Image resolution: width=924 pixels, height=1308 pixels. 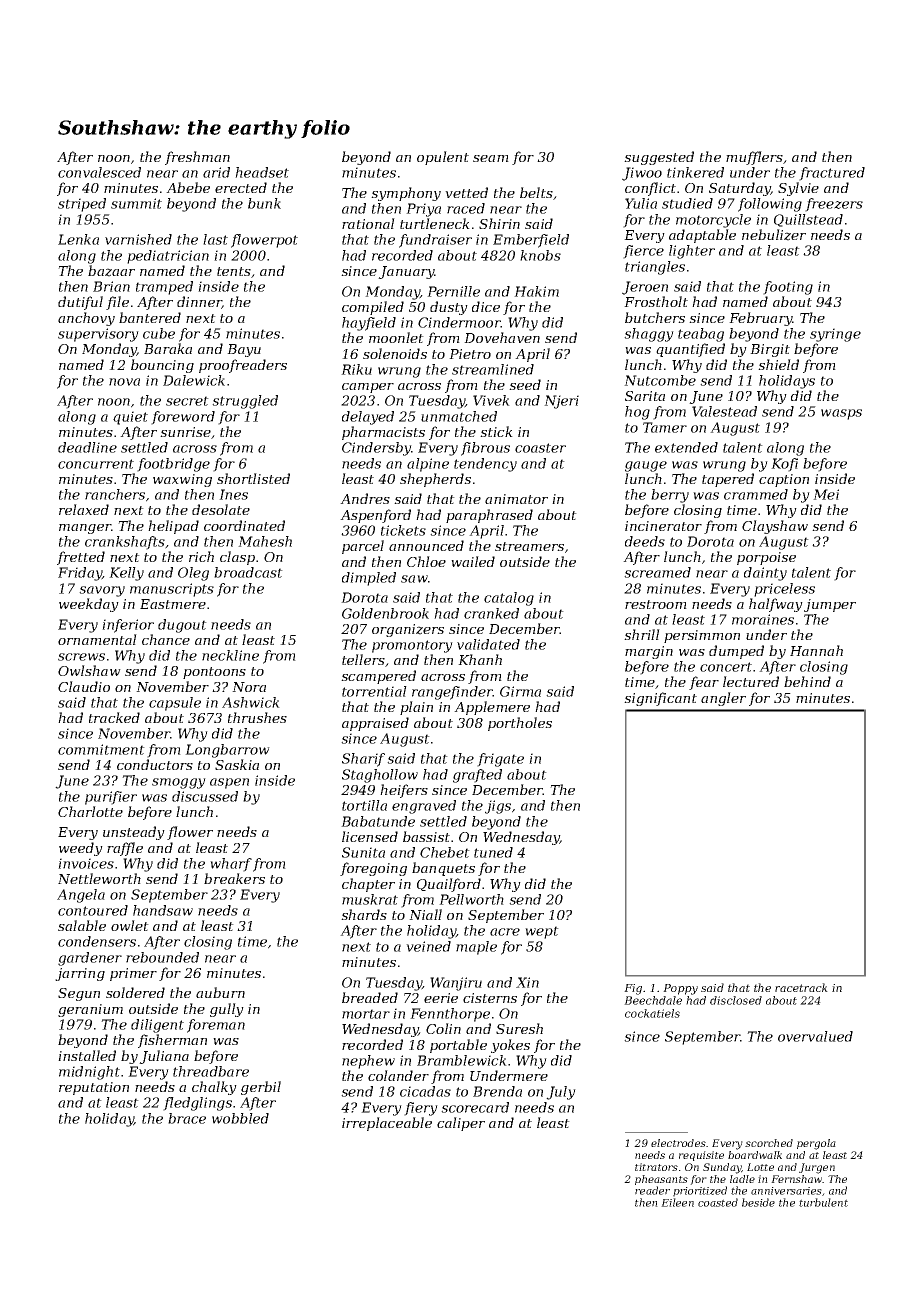 I want to click on mufflers, so click(x=754, y=158).
